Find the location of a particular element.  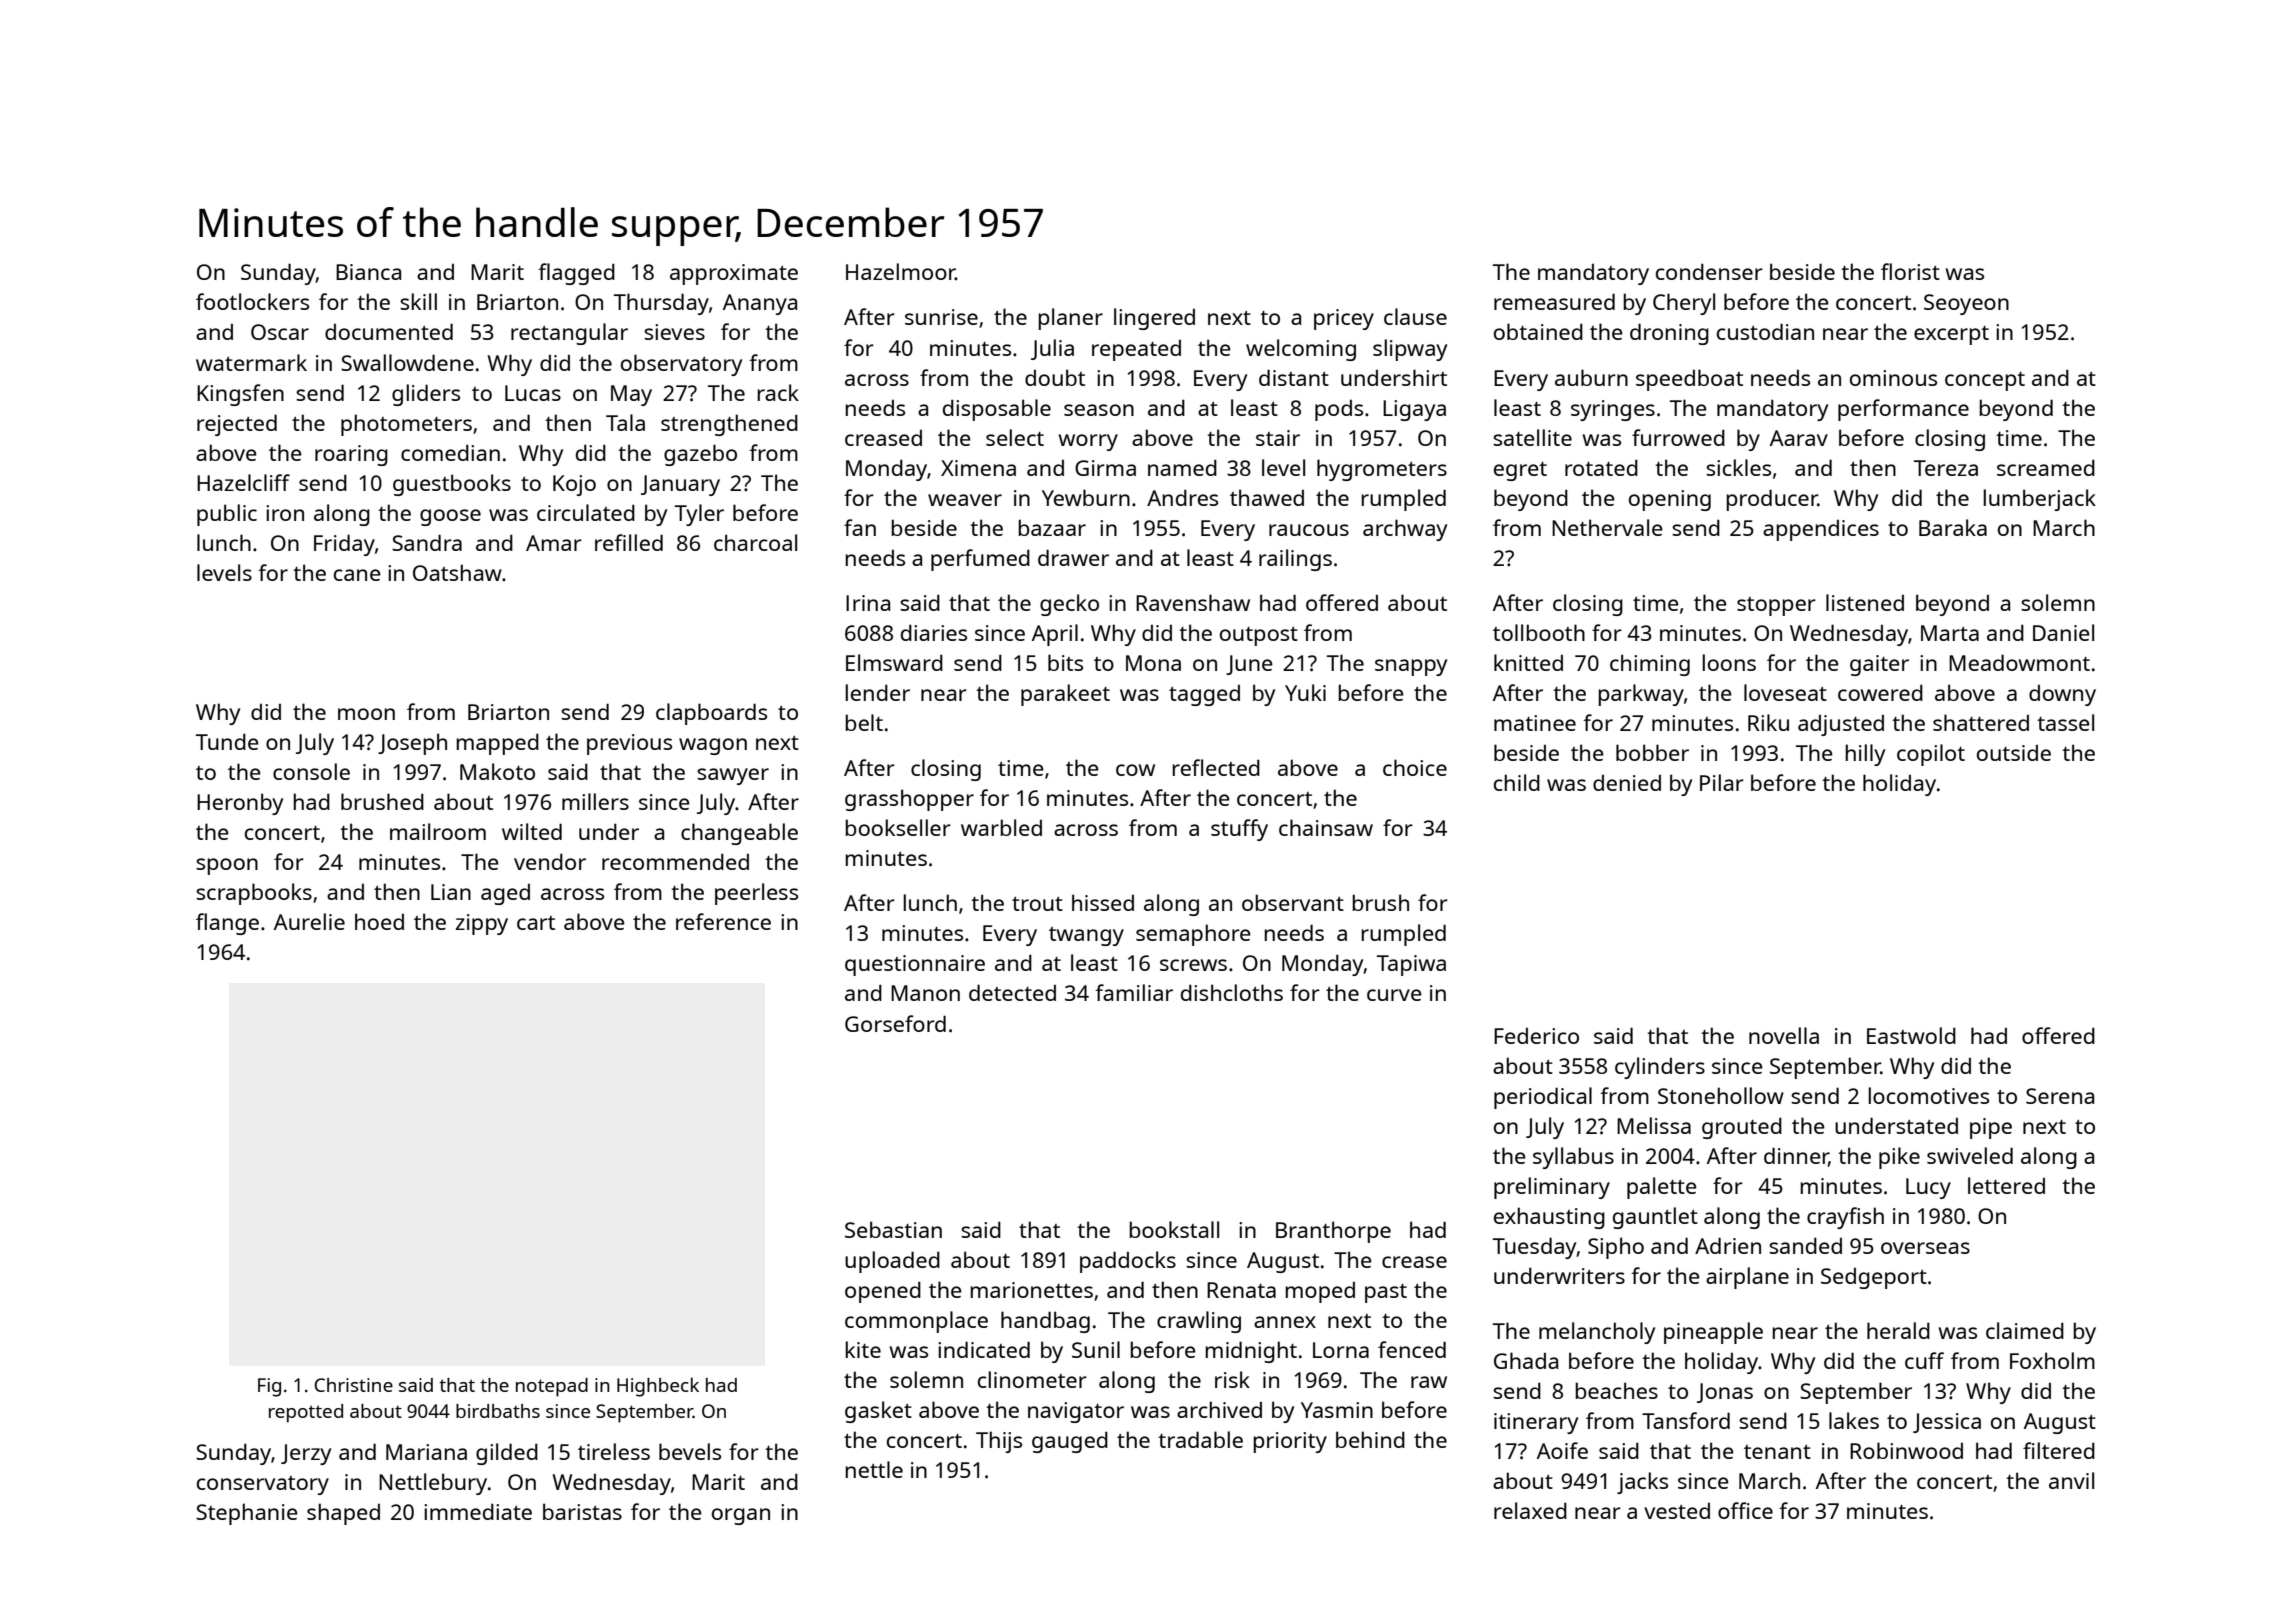

Bianca is located at coordinates (368, 272).
